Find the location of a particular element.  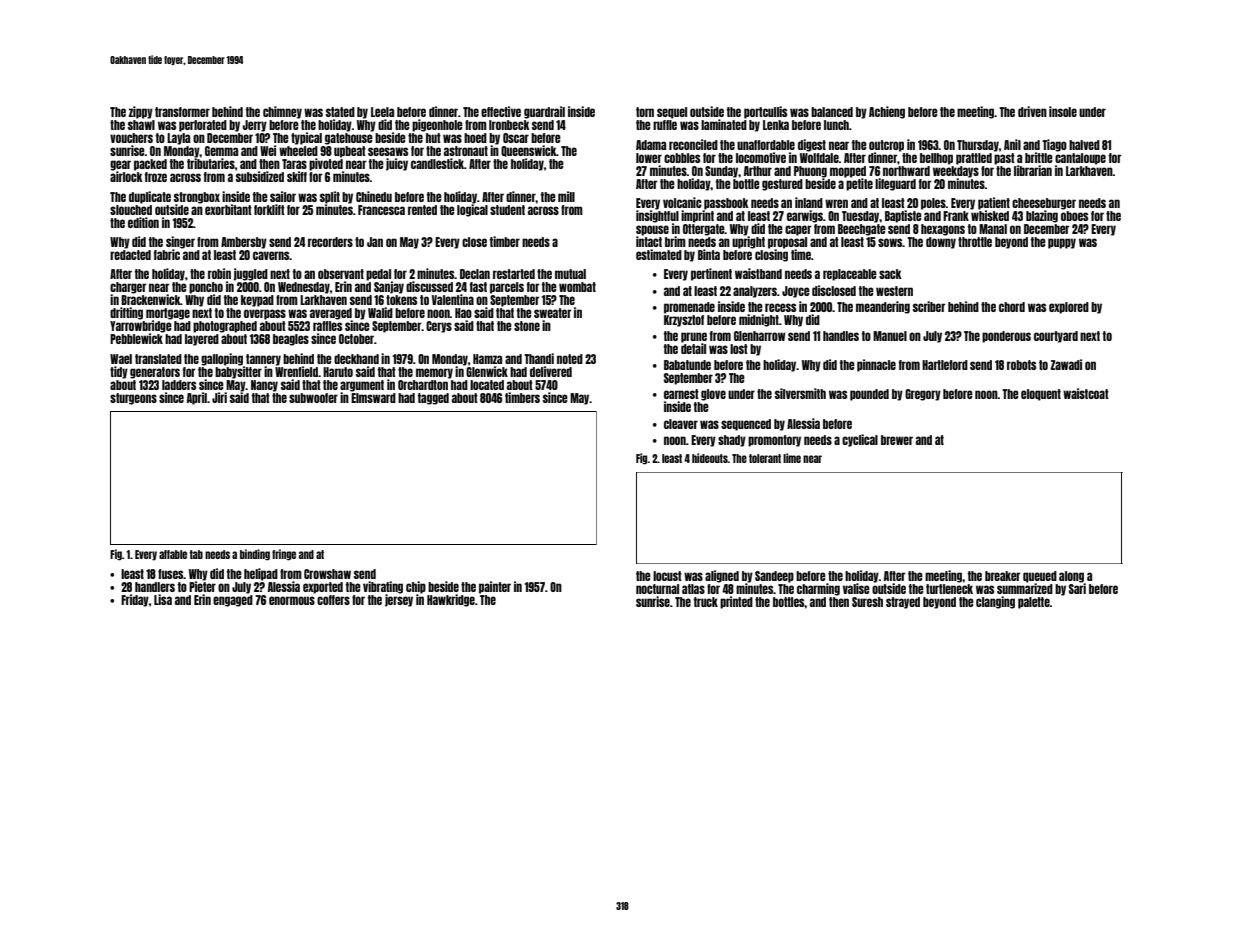

ladders is located at coordinates (179, 385).
